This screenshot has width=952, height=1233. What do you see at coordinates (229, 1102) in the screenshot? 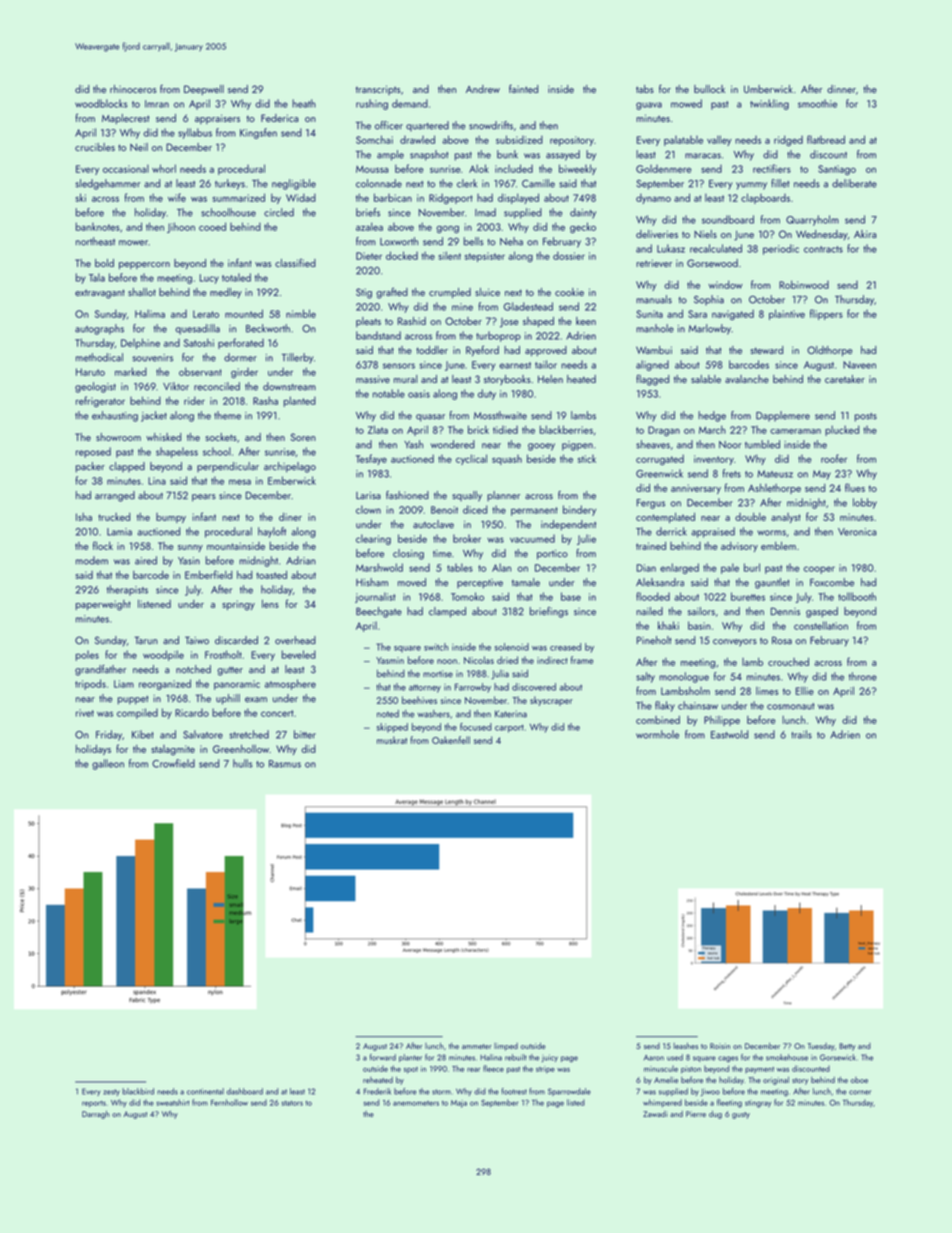
I see `Fernhollow` at bounding box center [229, 1102].
